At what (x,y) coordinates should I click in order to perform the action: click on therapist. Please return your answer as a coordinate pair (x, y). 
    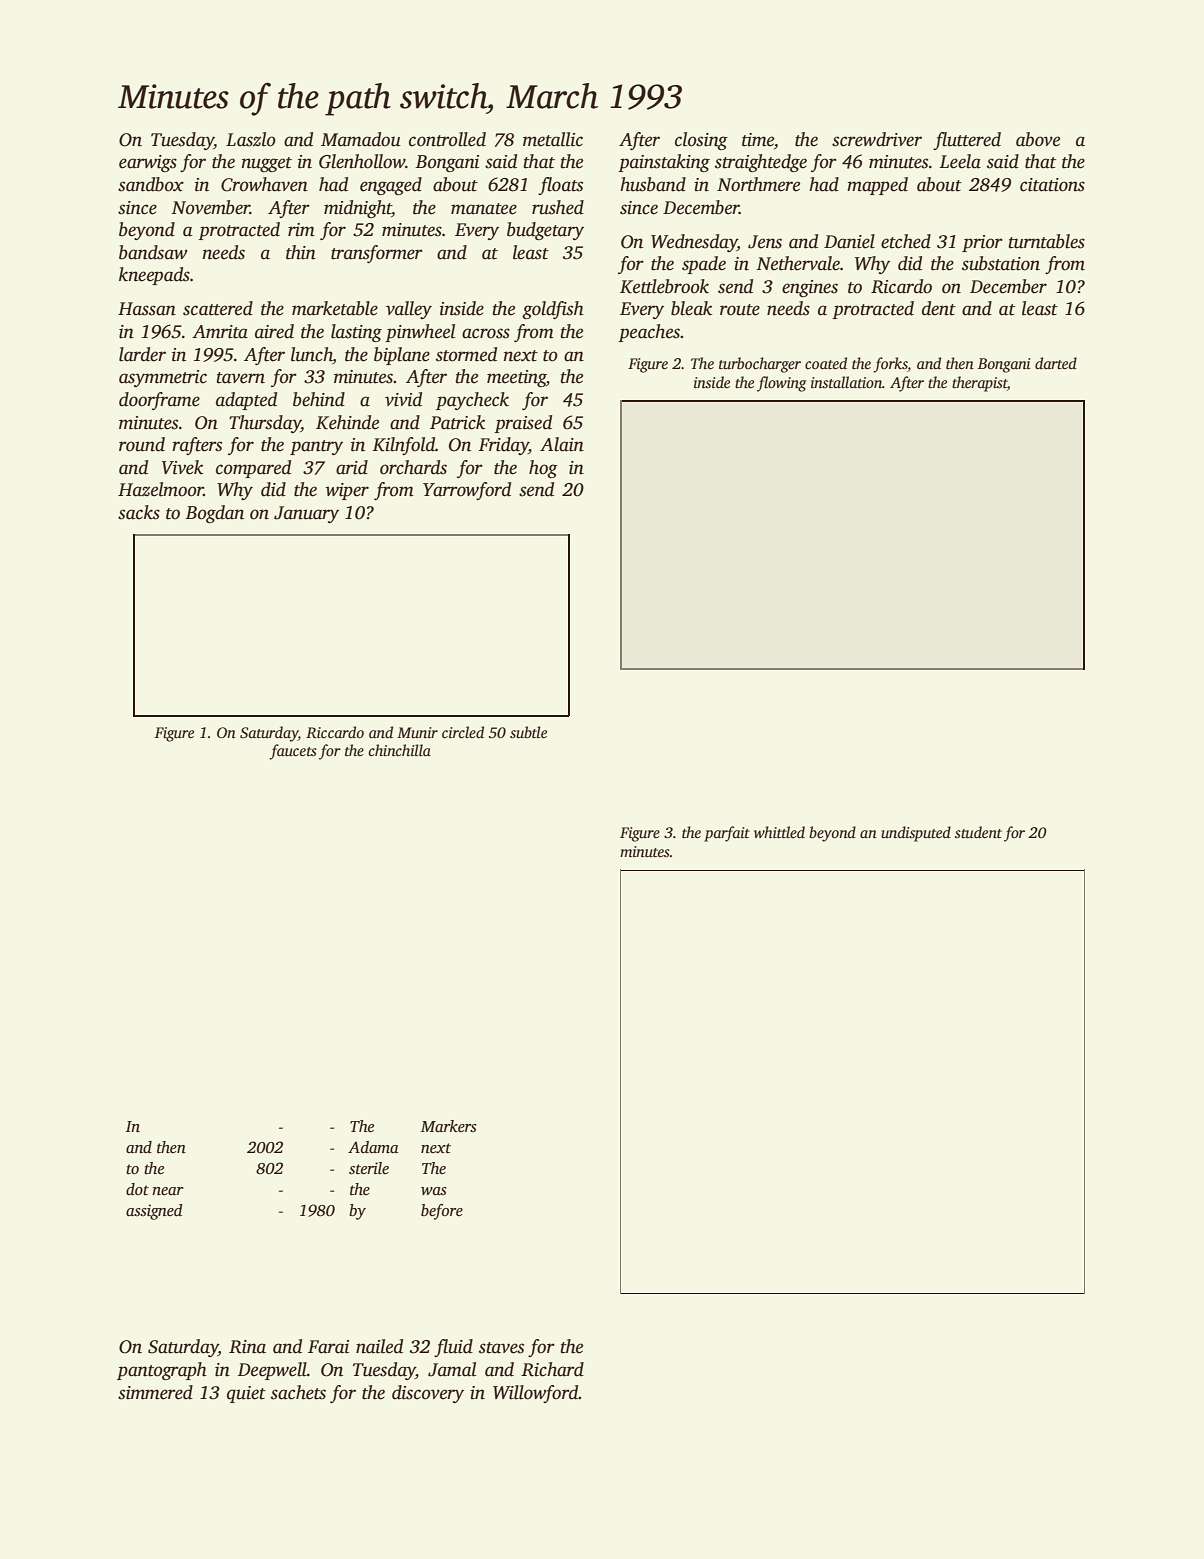
    Looking at the image, I should click on (980, 384).
